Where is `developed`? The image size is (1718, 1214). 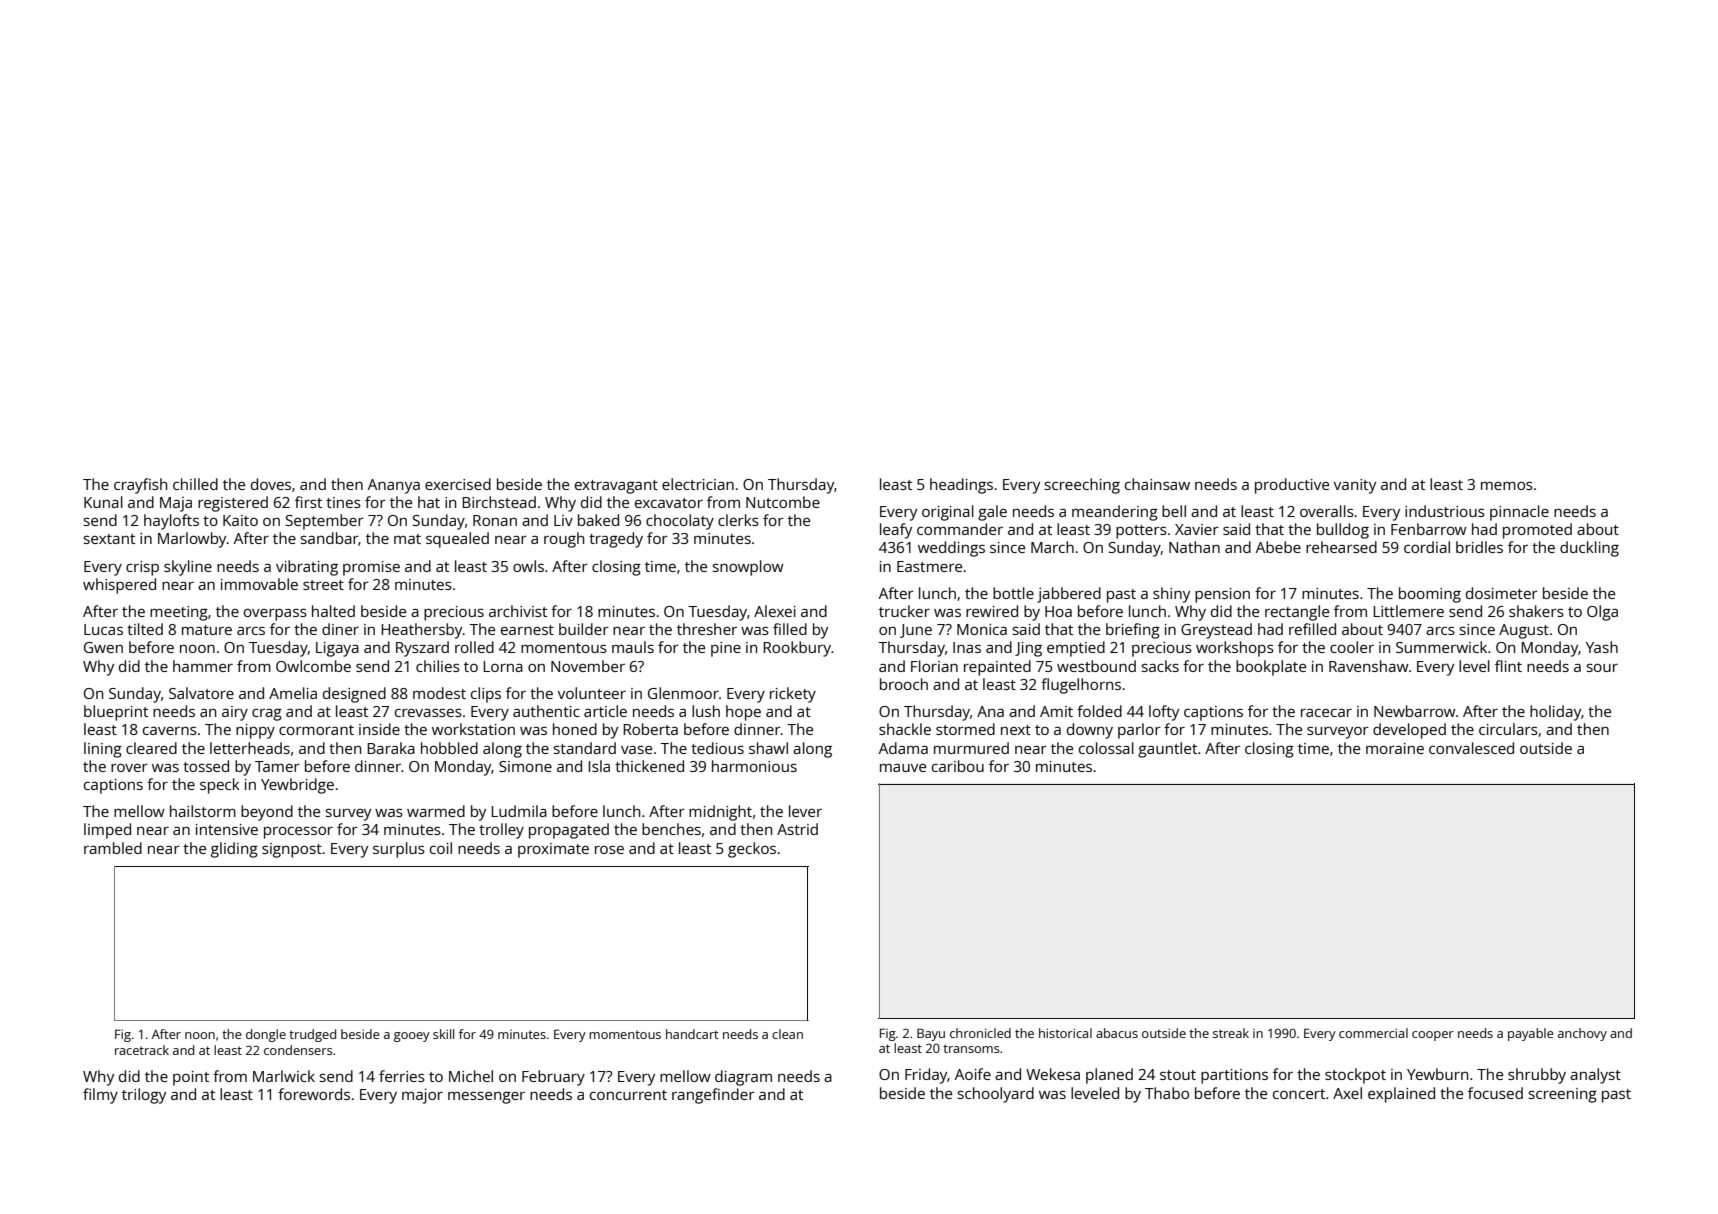 developed is located at coordinates (1409, 731).
